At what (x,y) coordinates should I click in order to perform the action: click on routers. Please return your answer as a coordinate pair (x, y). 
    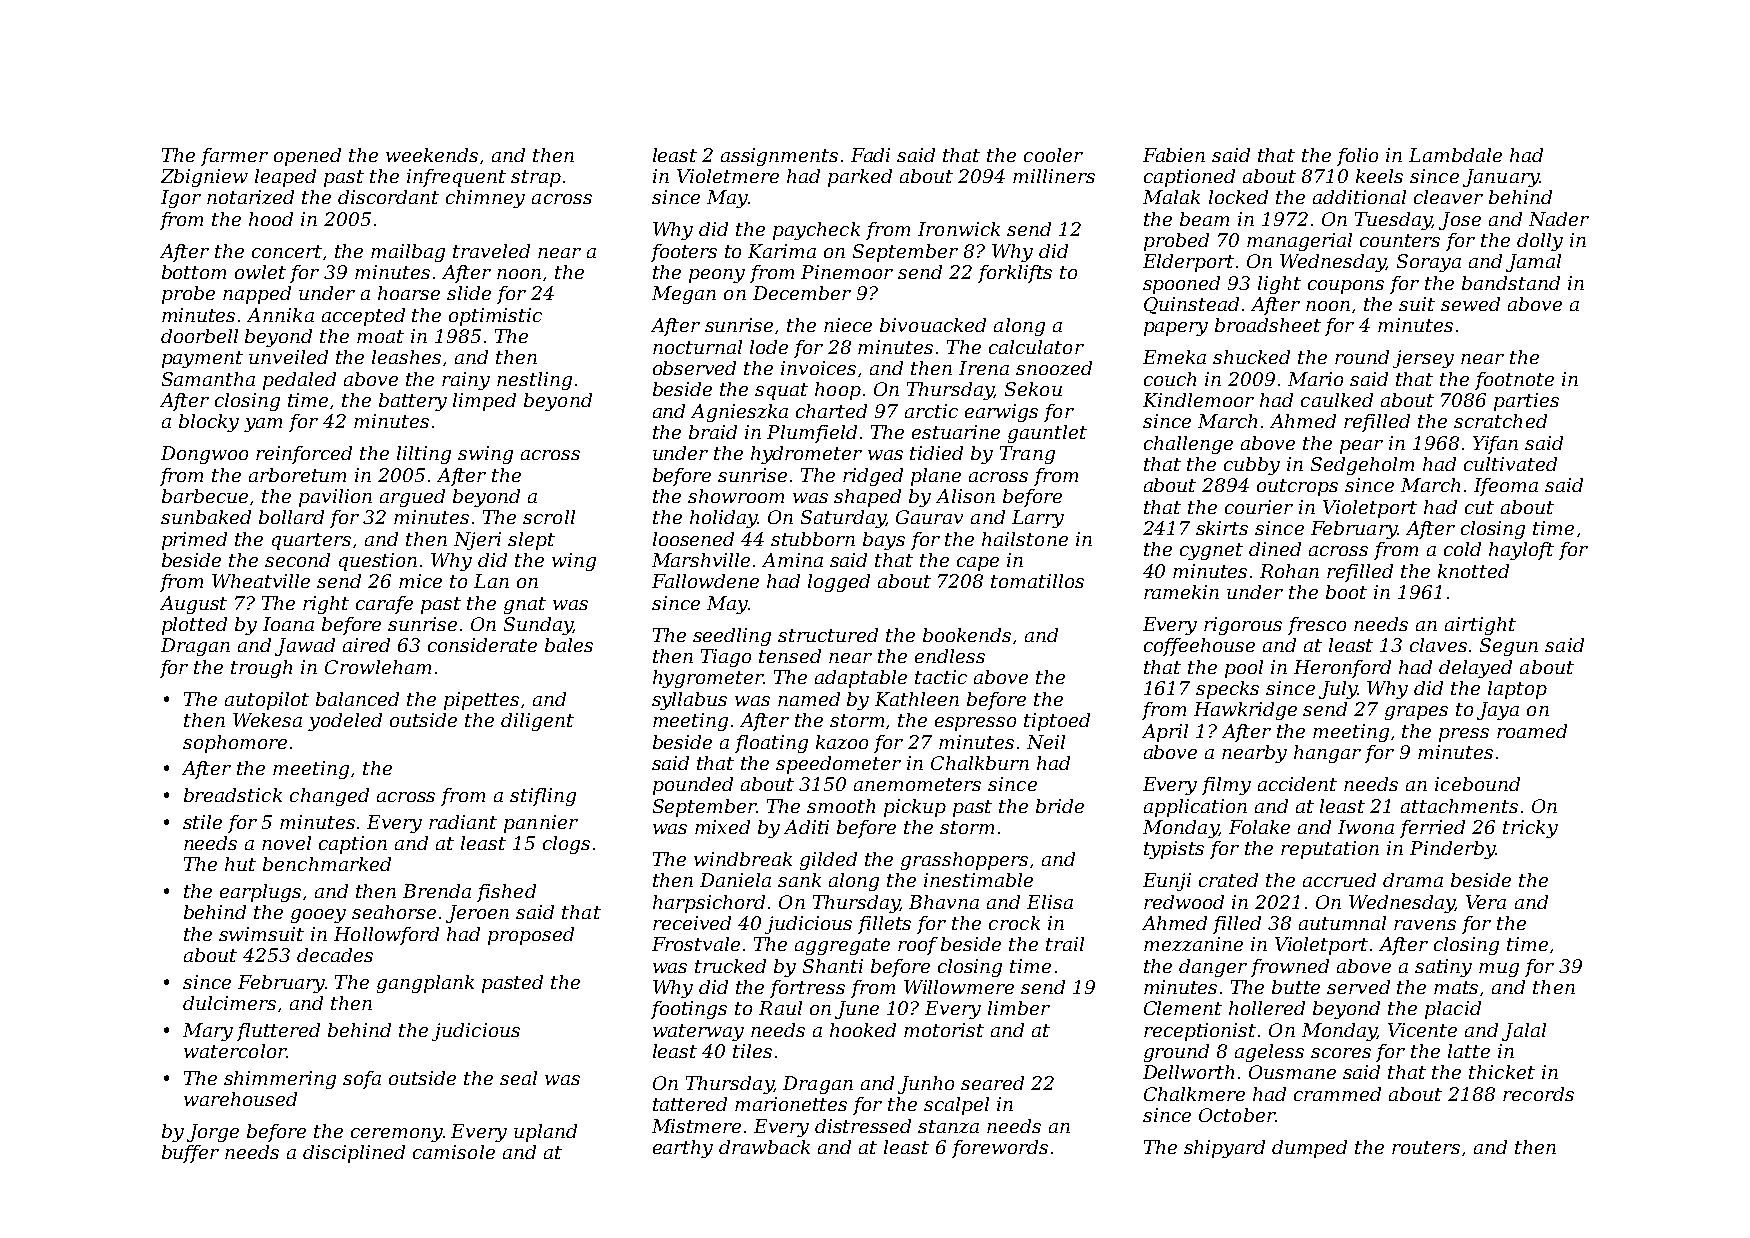
    Looking at the image, I should click on (1426, 1147).
